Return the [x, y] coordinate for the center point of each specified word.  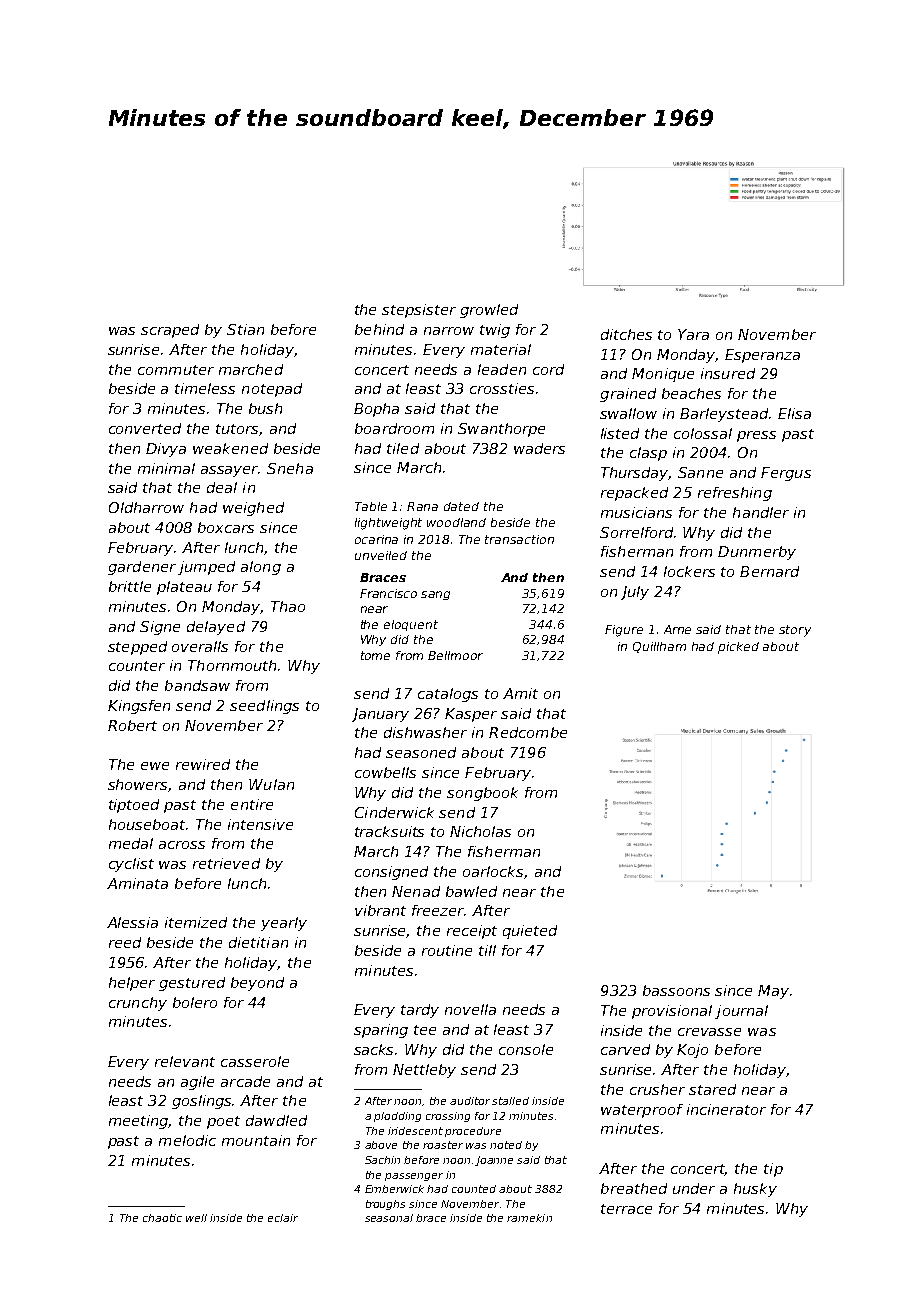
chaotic [162, 1218]
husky [755, 1190]
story [795, 631]
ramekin [529, 1218]
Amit [520, 693]
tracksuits [389, 831]
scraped [170, 331]
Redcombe [528, 732]
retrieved [226, 863]
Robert [132, 725]
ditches [626, 334]
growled [489, 311]
